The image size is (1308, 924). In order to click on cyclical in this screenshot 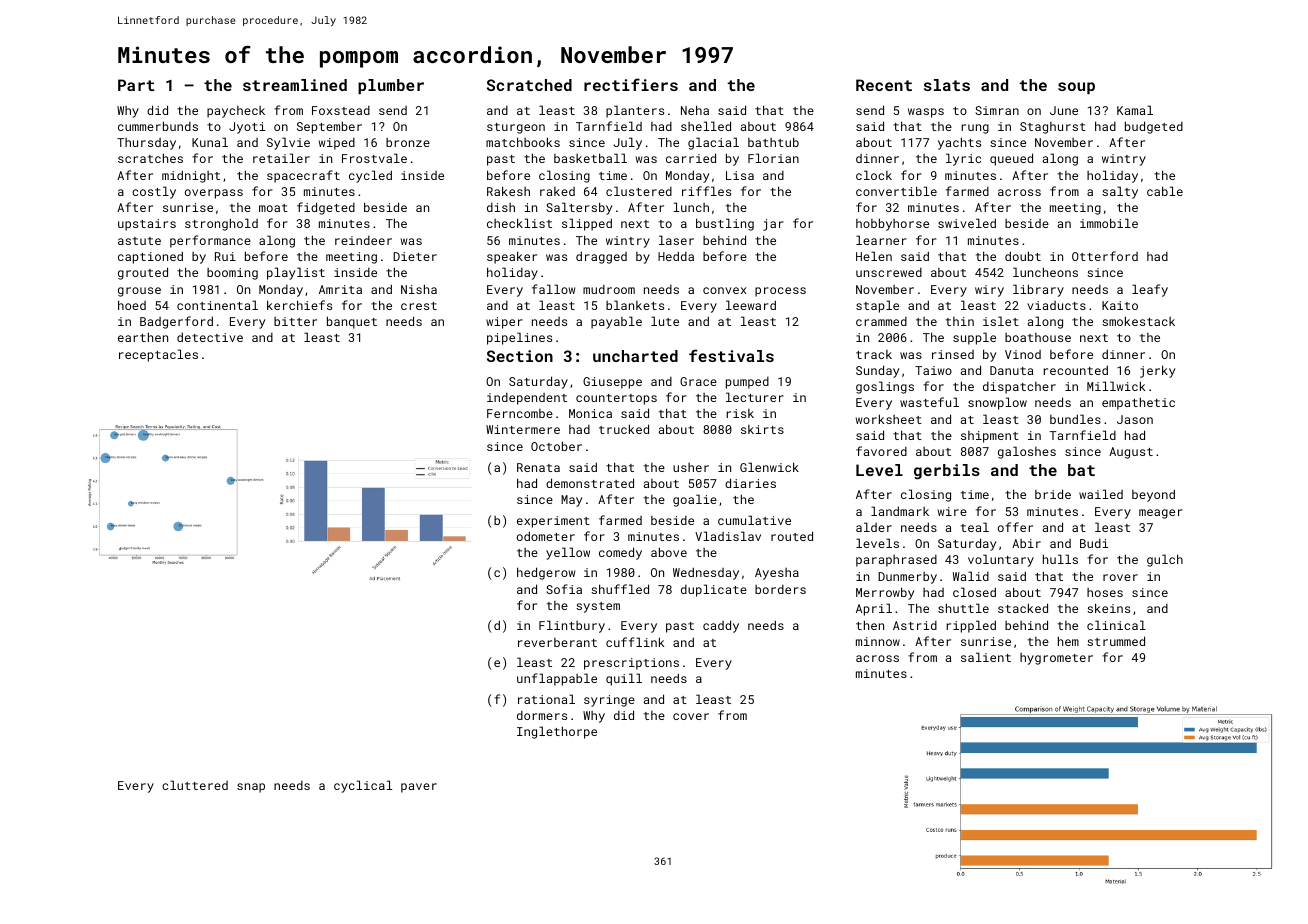, I will do `click(363, 786)`.
